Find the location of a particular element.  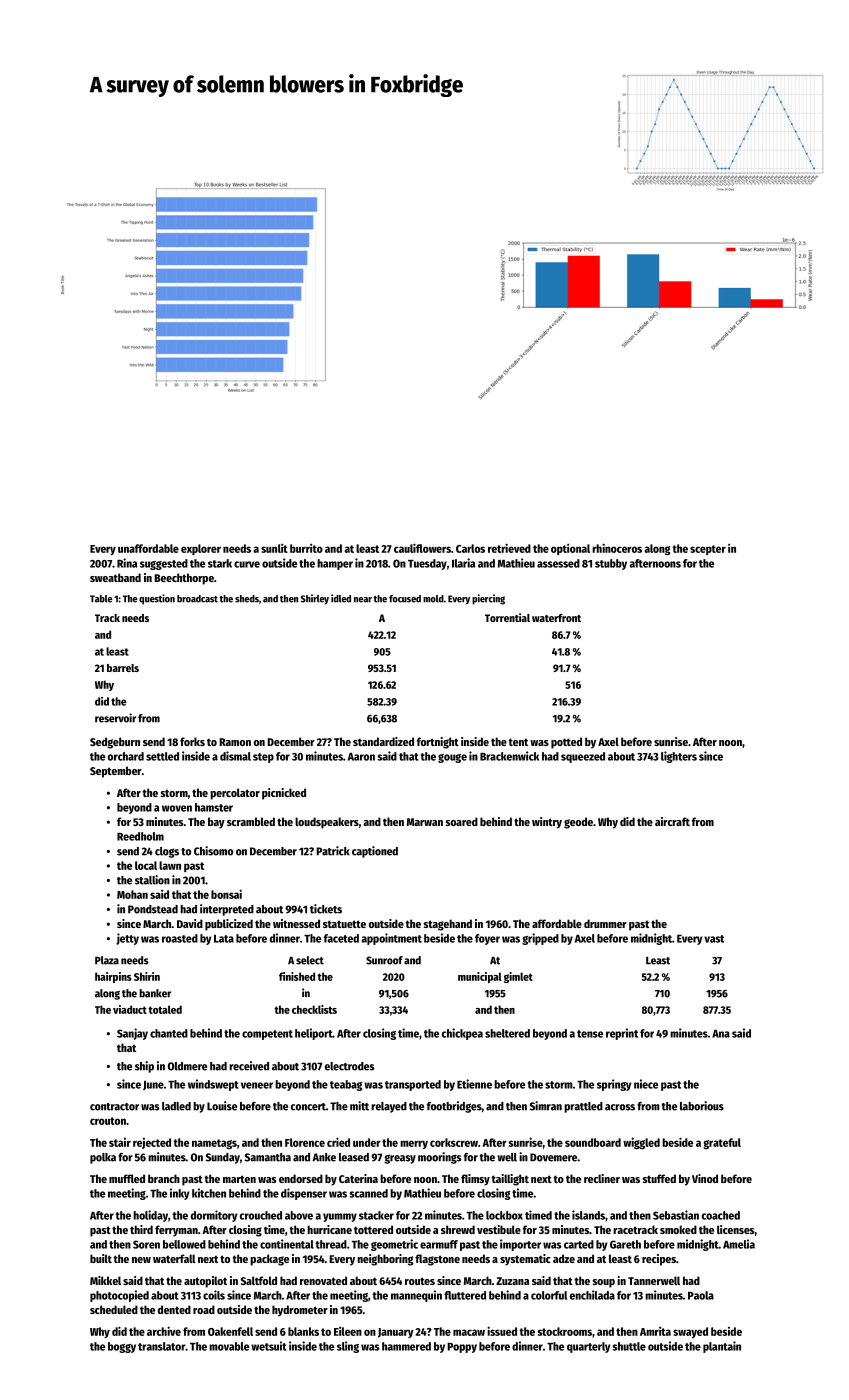

aircraft is located at coordinates (672, 821).
